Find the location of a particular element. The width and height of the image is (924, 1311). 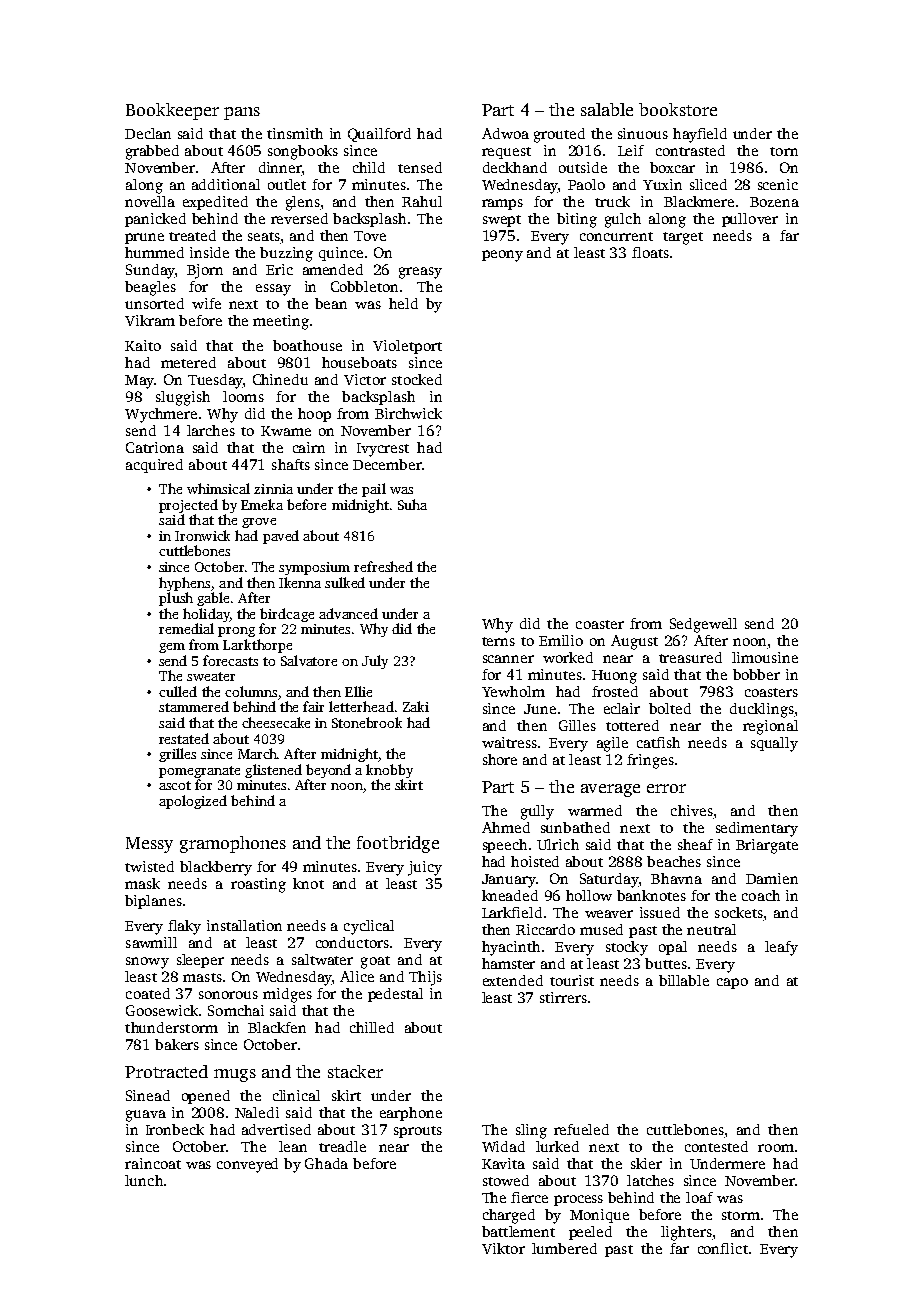

bookstore is located at coordinates (678, 109).
